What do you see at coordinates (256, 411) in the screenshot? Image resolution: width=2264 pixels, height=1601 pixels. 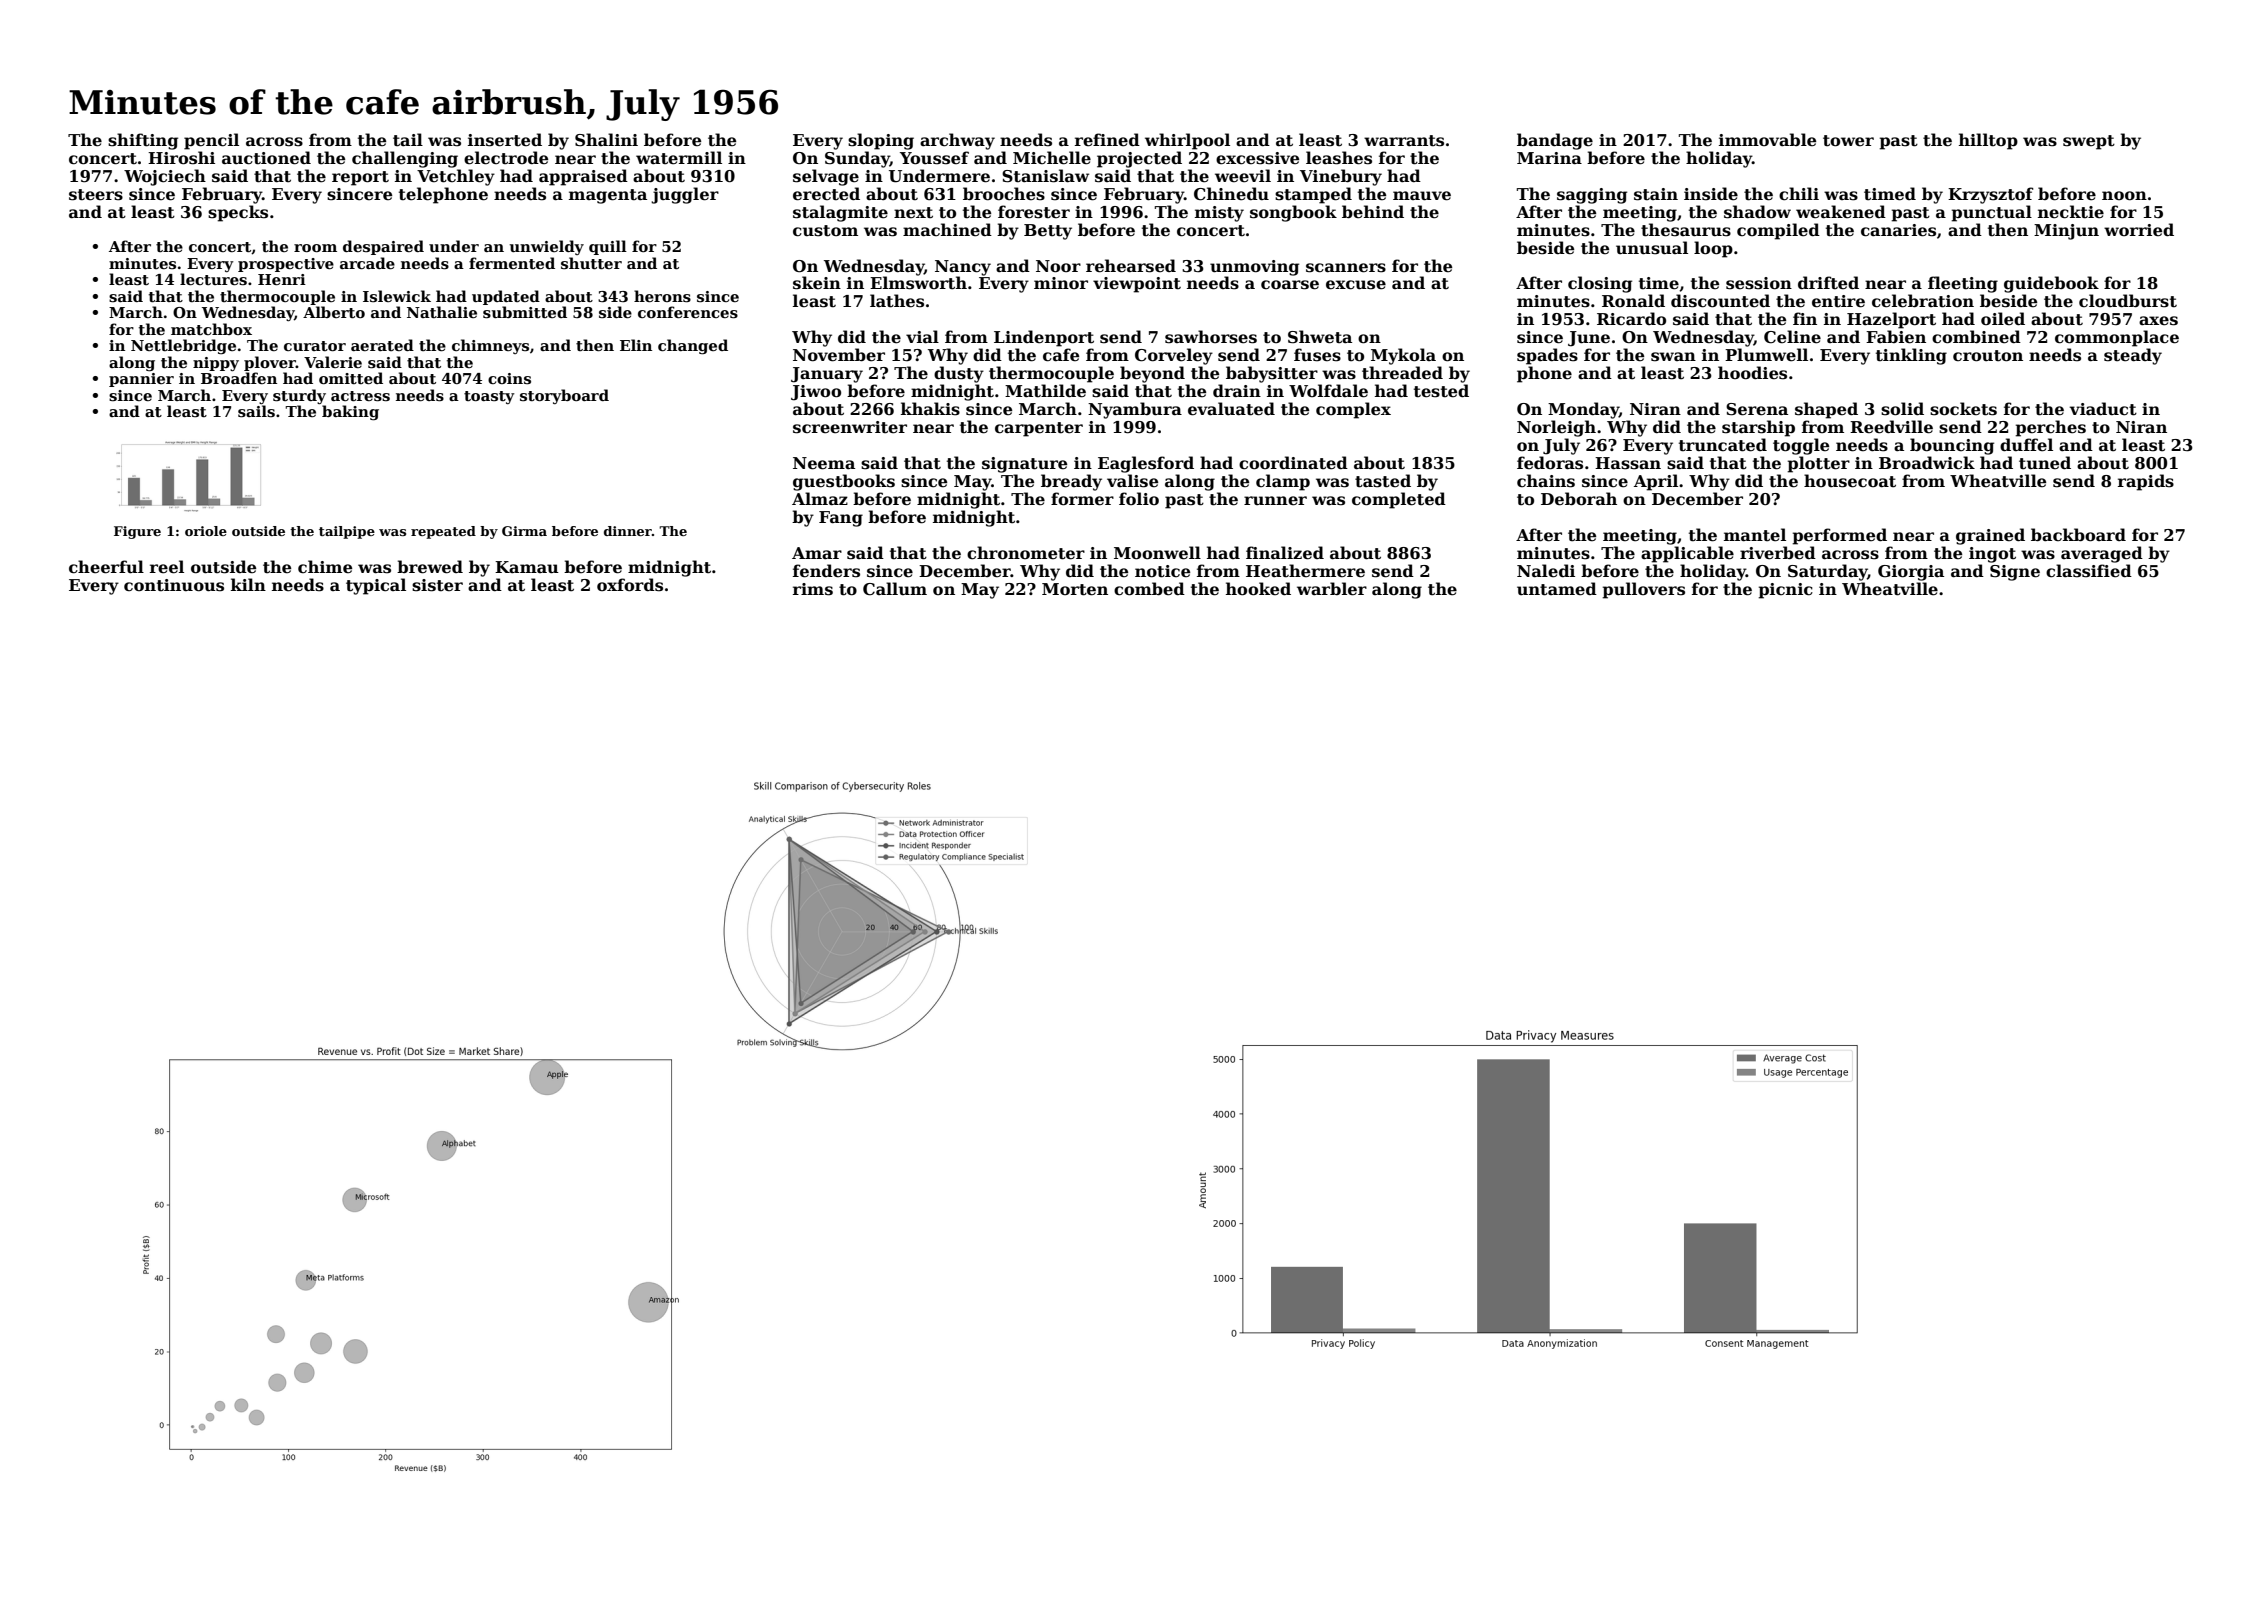 I see `sails` at bounding box center [256, 411].
